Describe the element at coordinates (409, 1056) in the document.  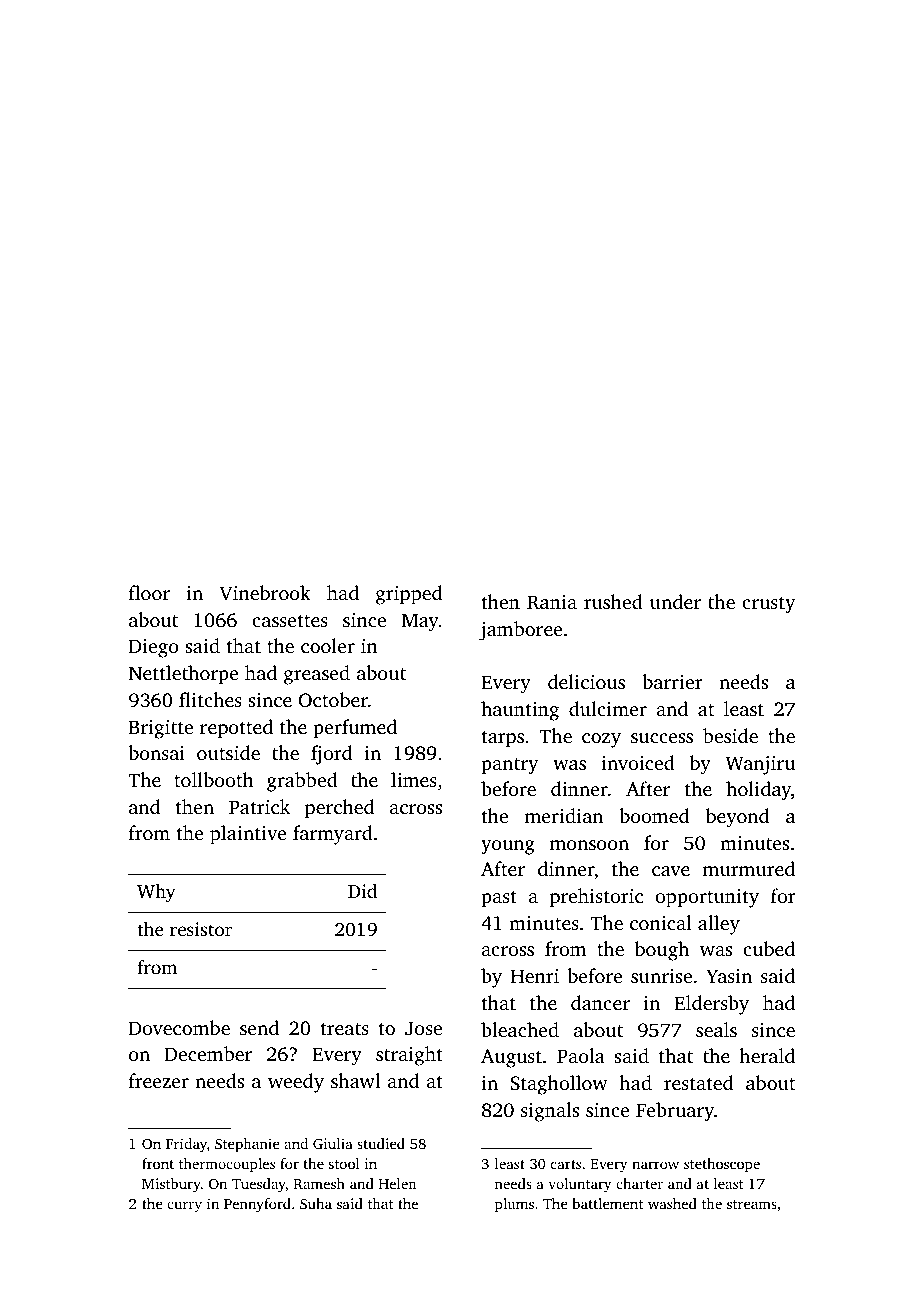
I see `straight` at that location.
